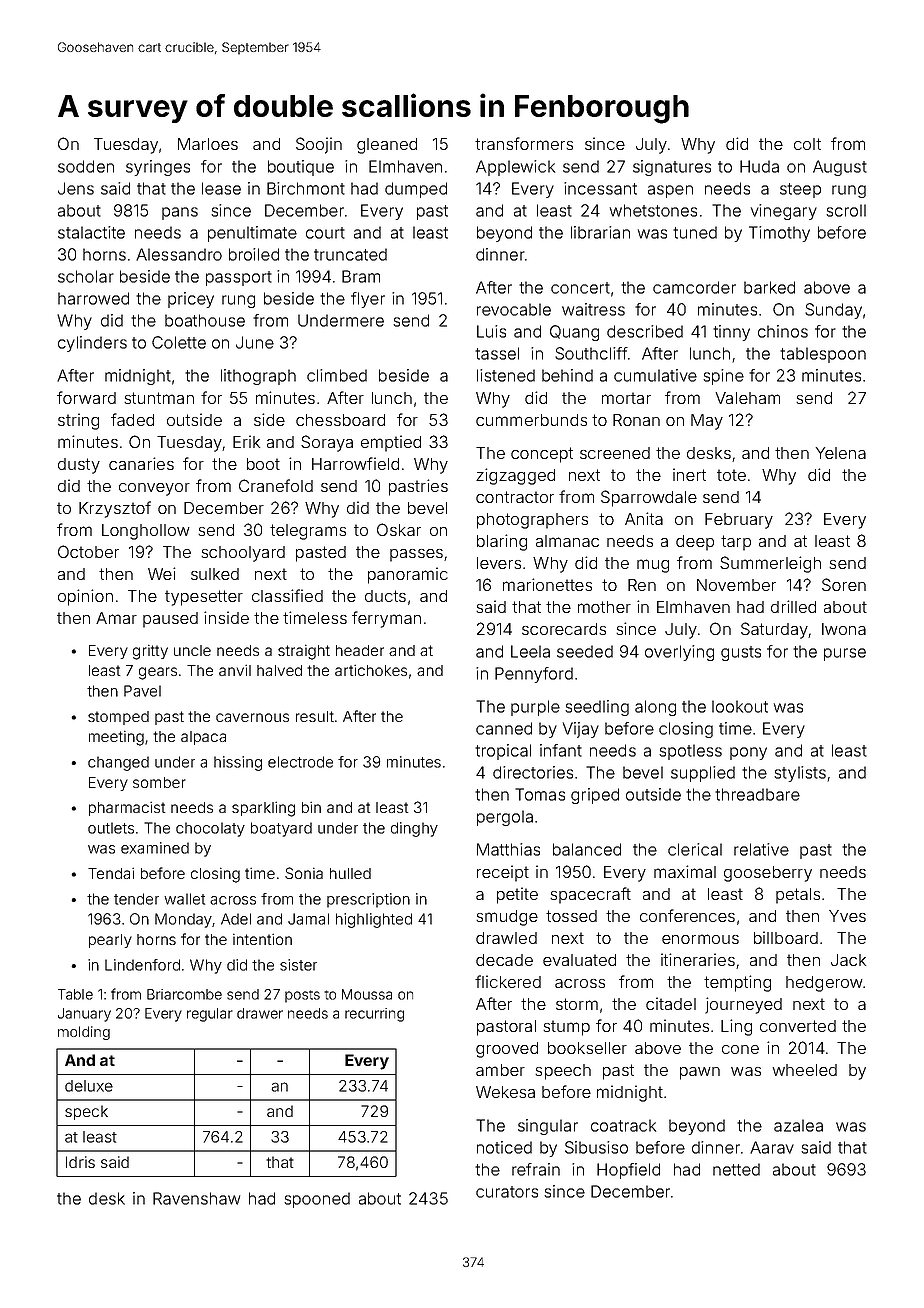  I want to click on purse, so click(845, 654).
